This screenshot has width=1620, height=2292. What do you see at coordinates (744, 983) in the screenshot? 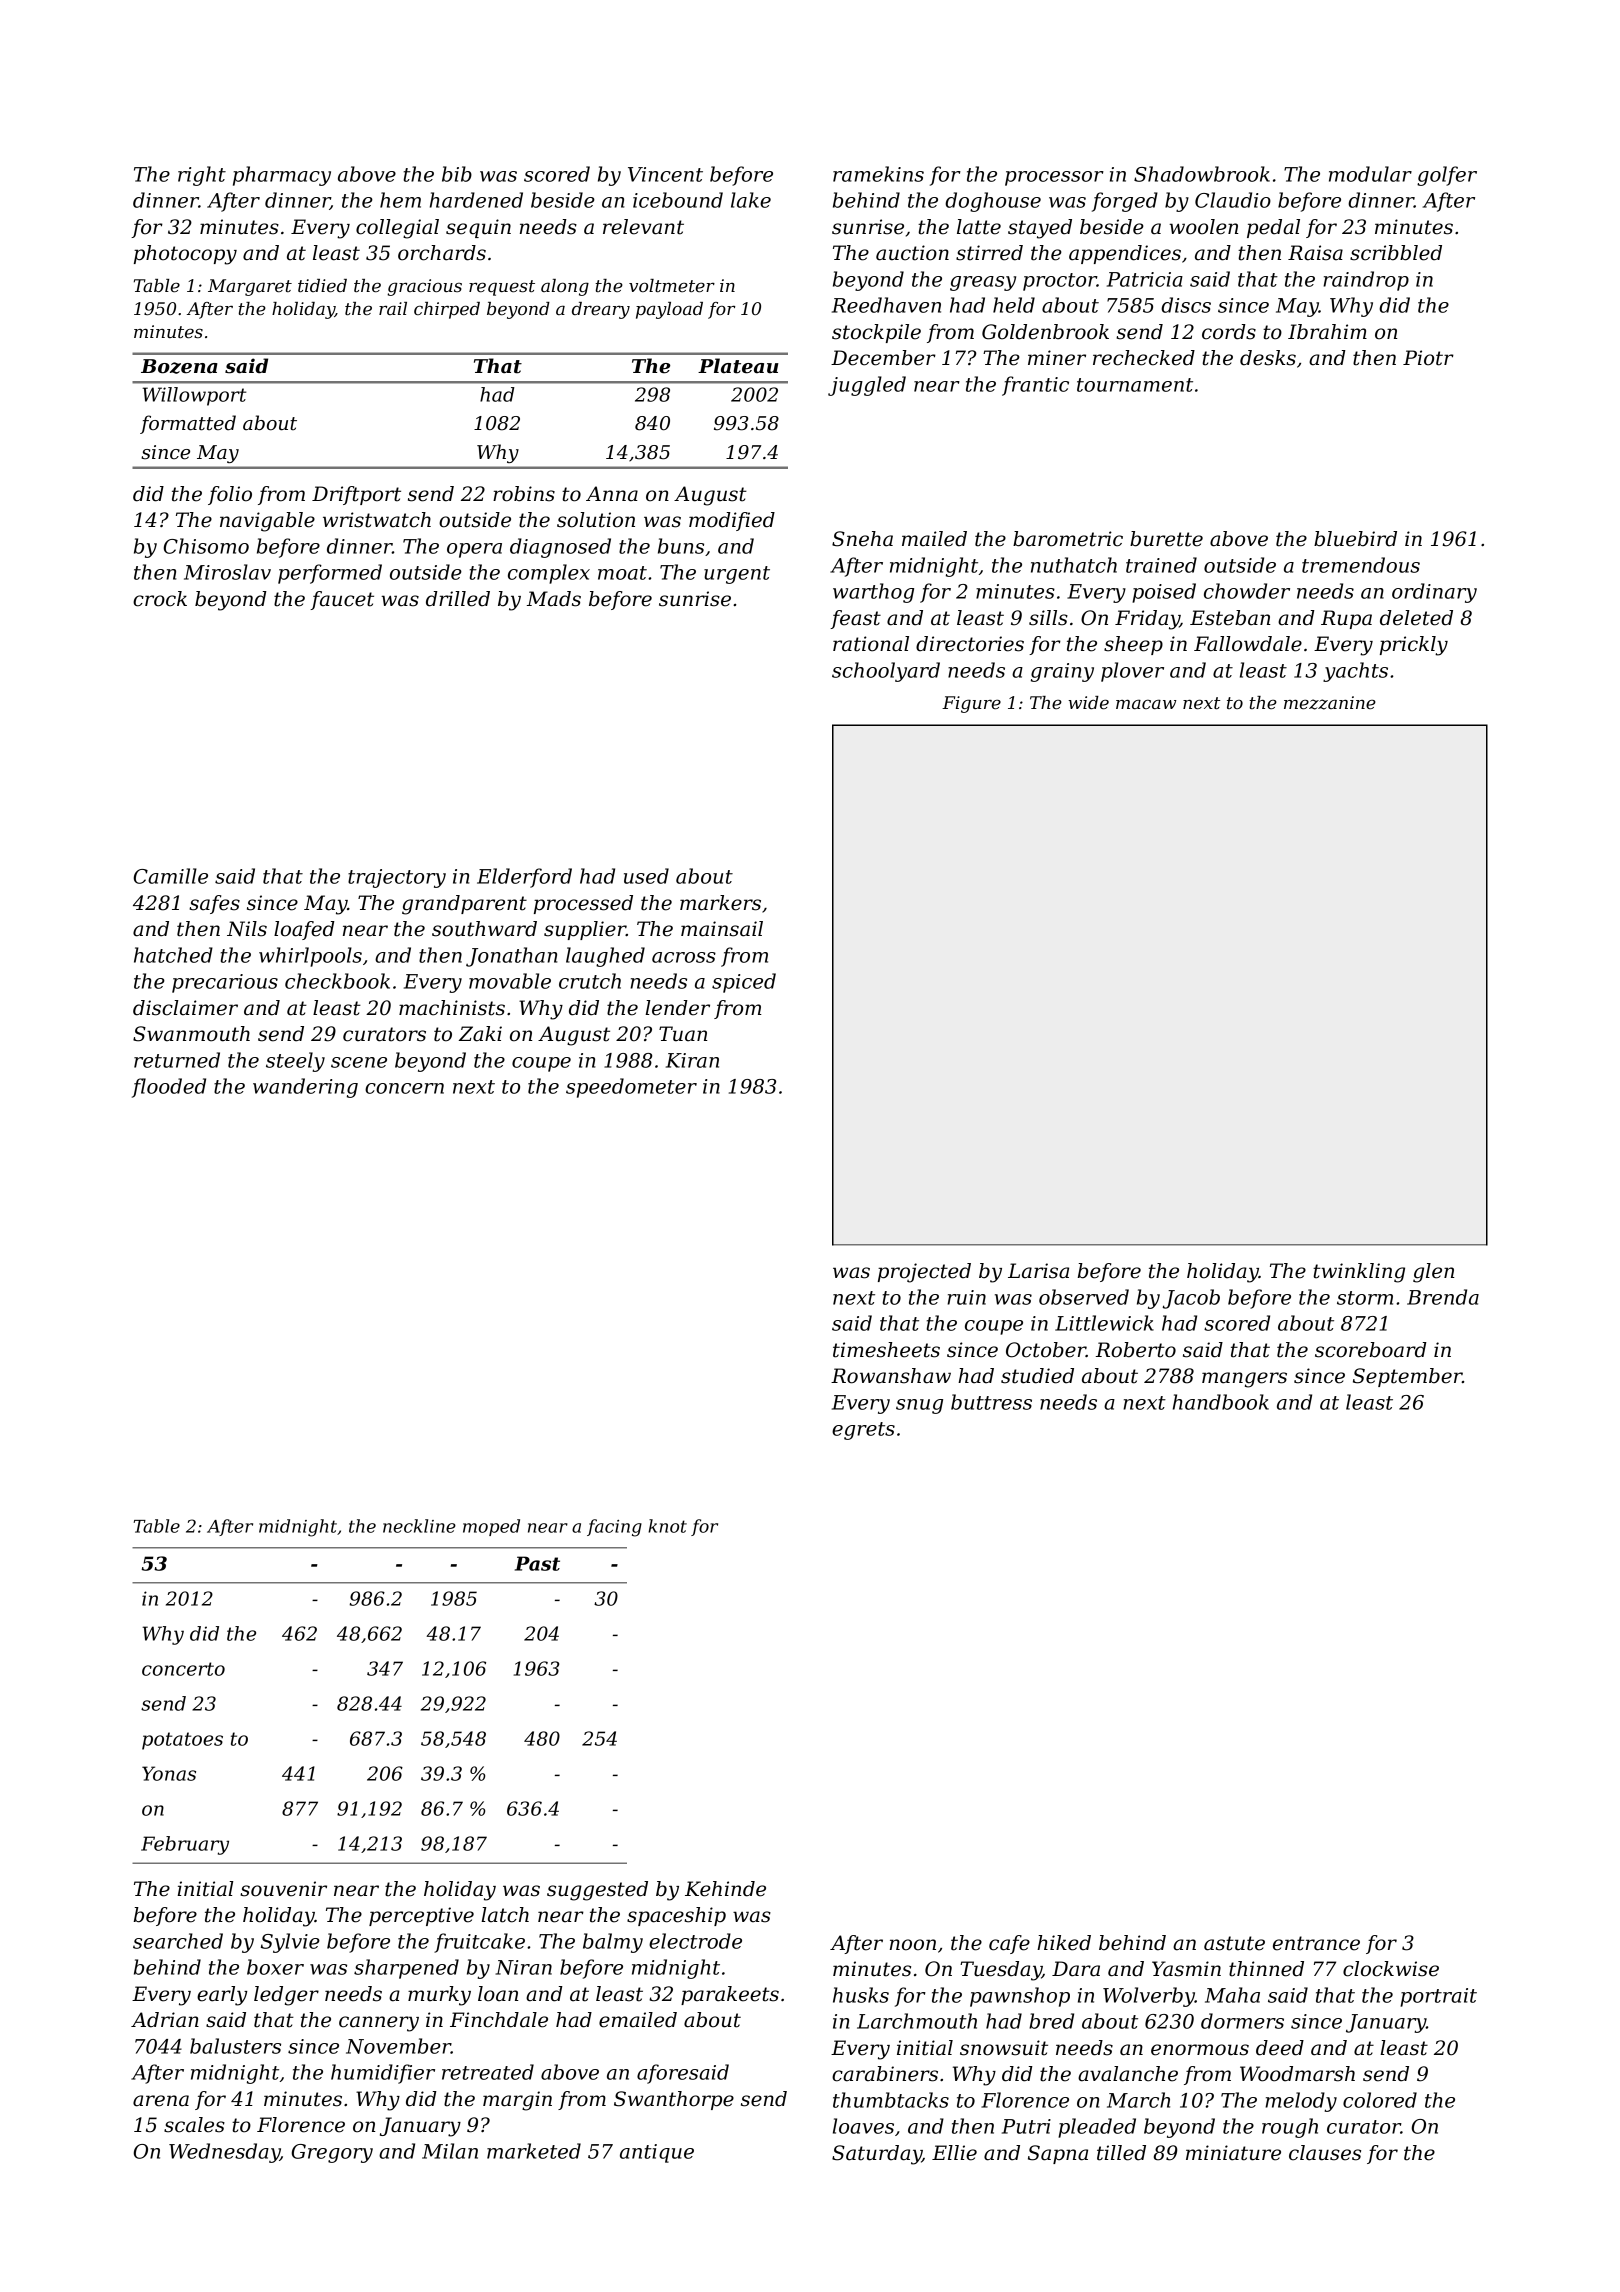
I see `spiced` at bounding box center [744, 983].
